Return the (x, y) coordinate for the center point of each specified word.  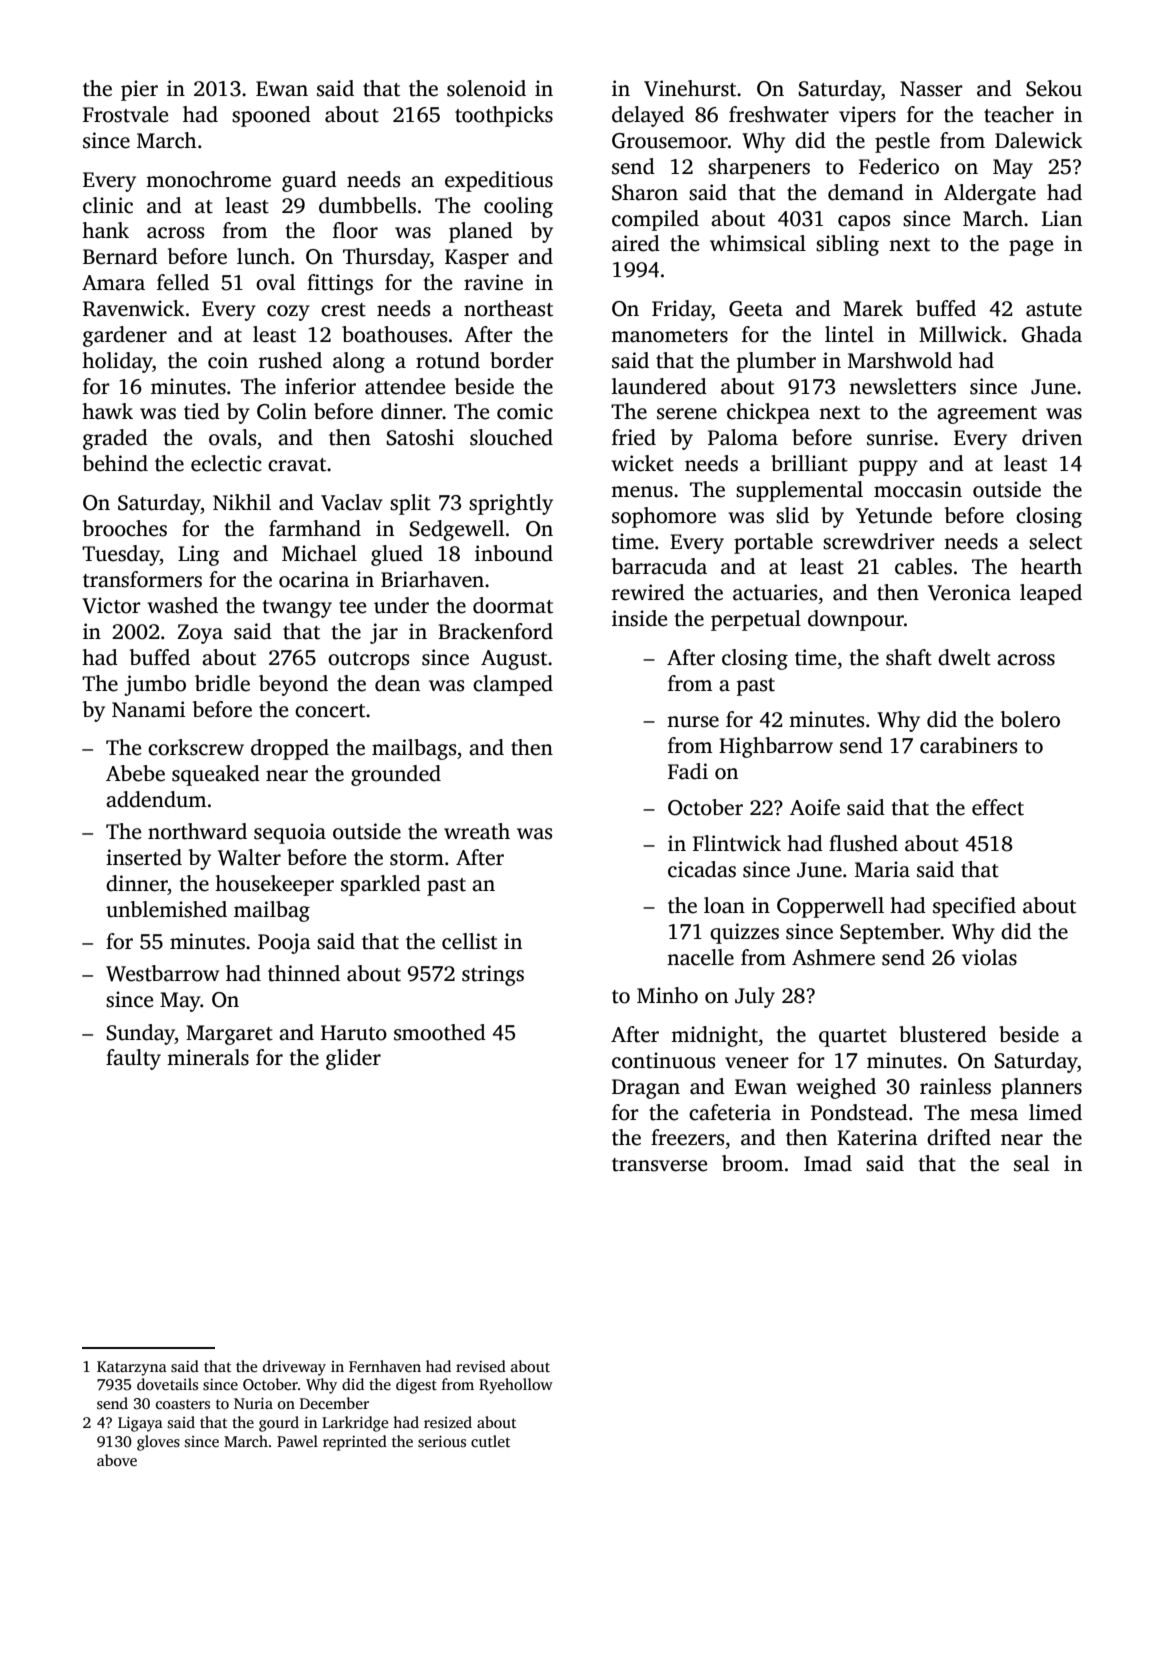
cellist (469, 941)
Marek (873, 308)
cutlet (490, 1441)
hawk (107, 411)
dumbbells (367, 205)
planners (1041, 1088)
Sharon (645, 192)
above (117, 1460)
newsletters (902, 386)
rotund (448, 360)
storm (417, 859)
